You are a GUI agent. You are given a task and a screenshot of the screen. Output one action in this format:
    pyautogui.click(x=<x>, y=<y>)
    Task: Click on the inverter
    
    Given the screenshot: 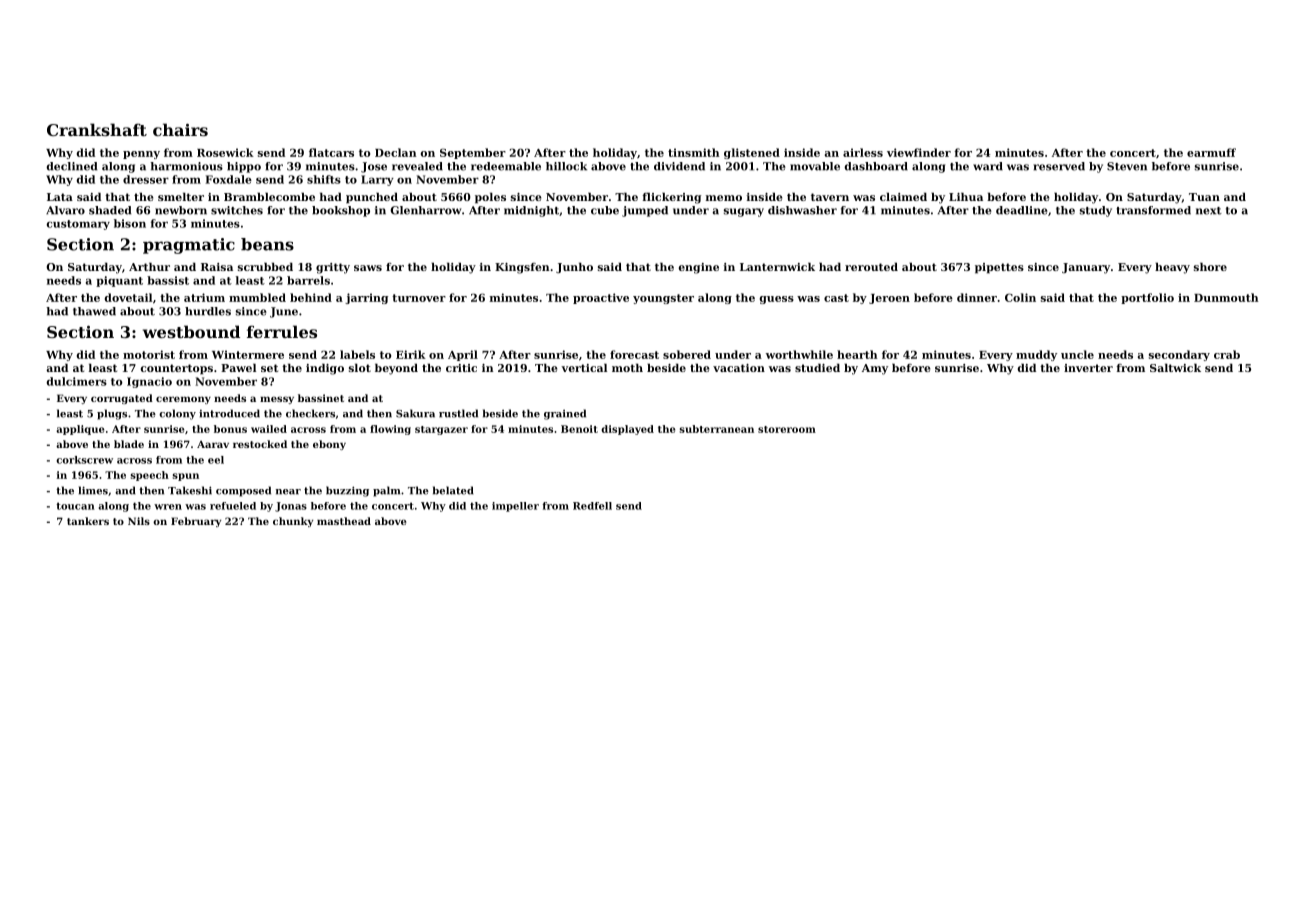 What is the action you would take?
    pyautogui.click(x=1088, y=368)
